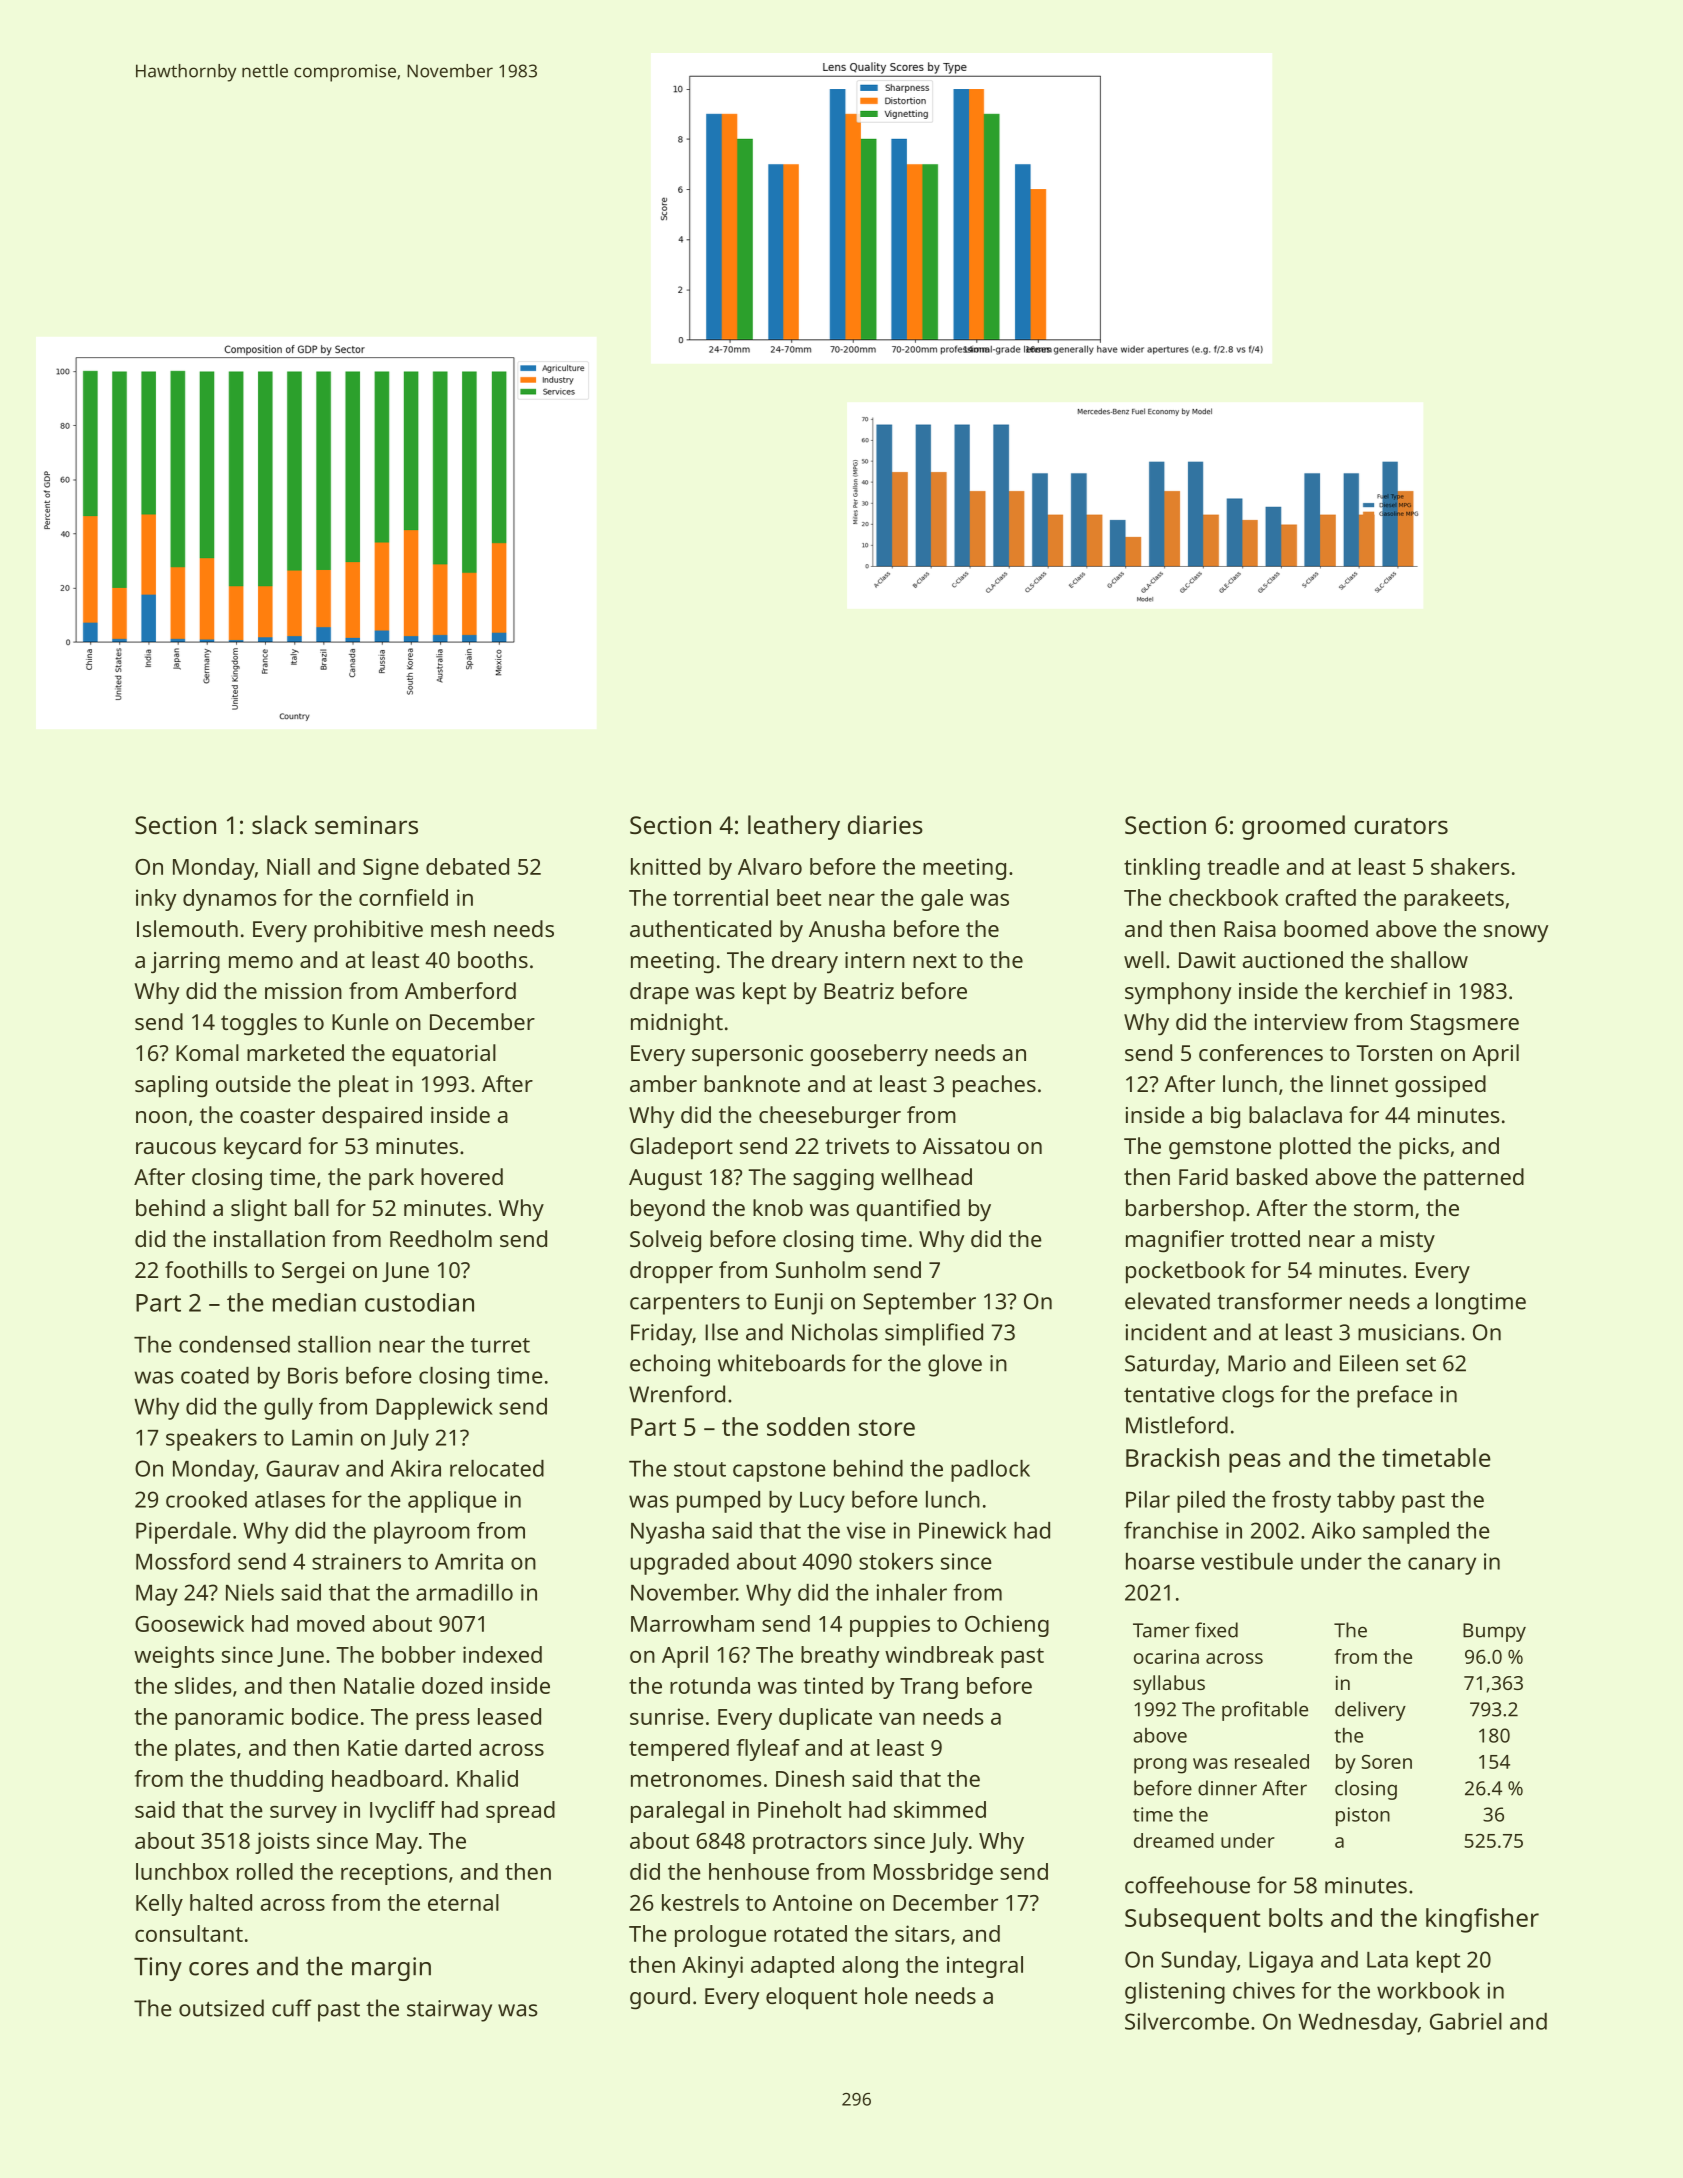 Image resolution: width=1683 pixels, height=2178 pixels. What do you see at coordinates (1172, 1457) in the screenshot?
I see `Brackish` at bounding box center [1172, 1457].
